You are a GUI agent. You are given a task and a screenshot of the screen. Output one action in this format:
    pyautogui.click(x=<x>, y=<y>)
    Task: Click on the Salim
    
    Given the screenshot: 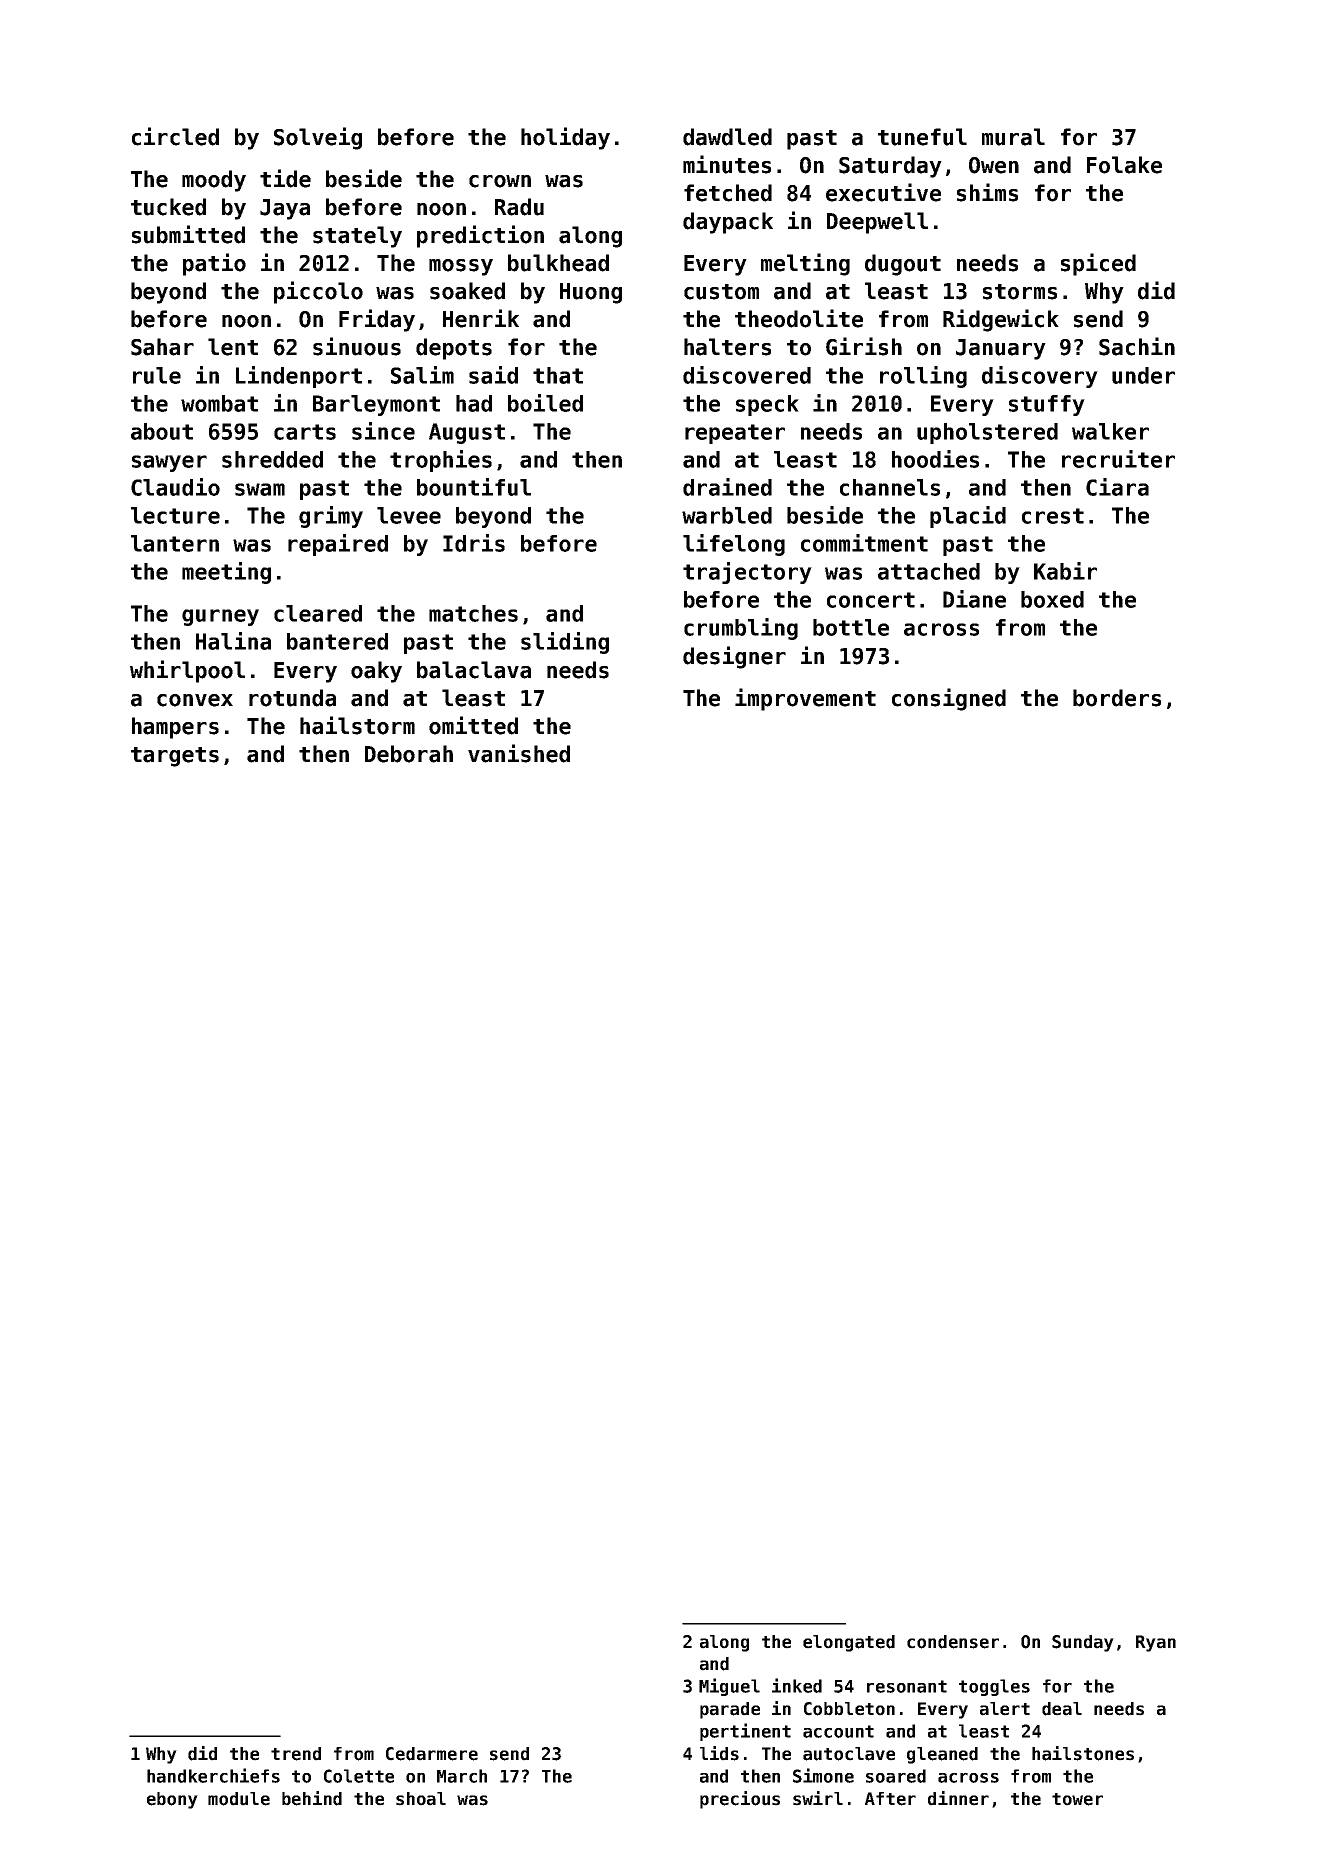 What is the action you would take?
    pyautogui.click(x=422, y=375)
